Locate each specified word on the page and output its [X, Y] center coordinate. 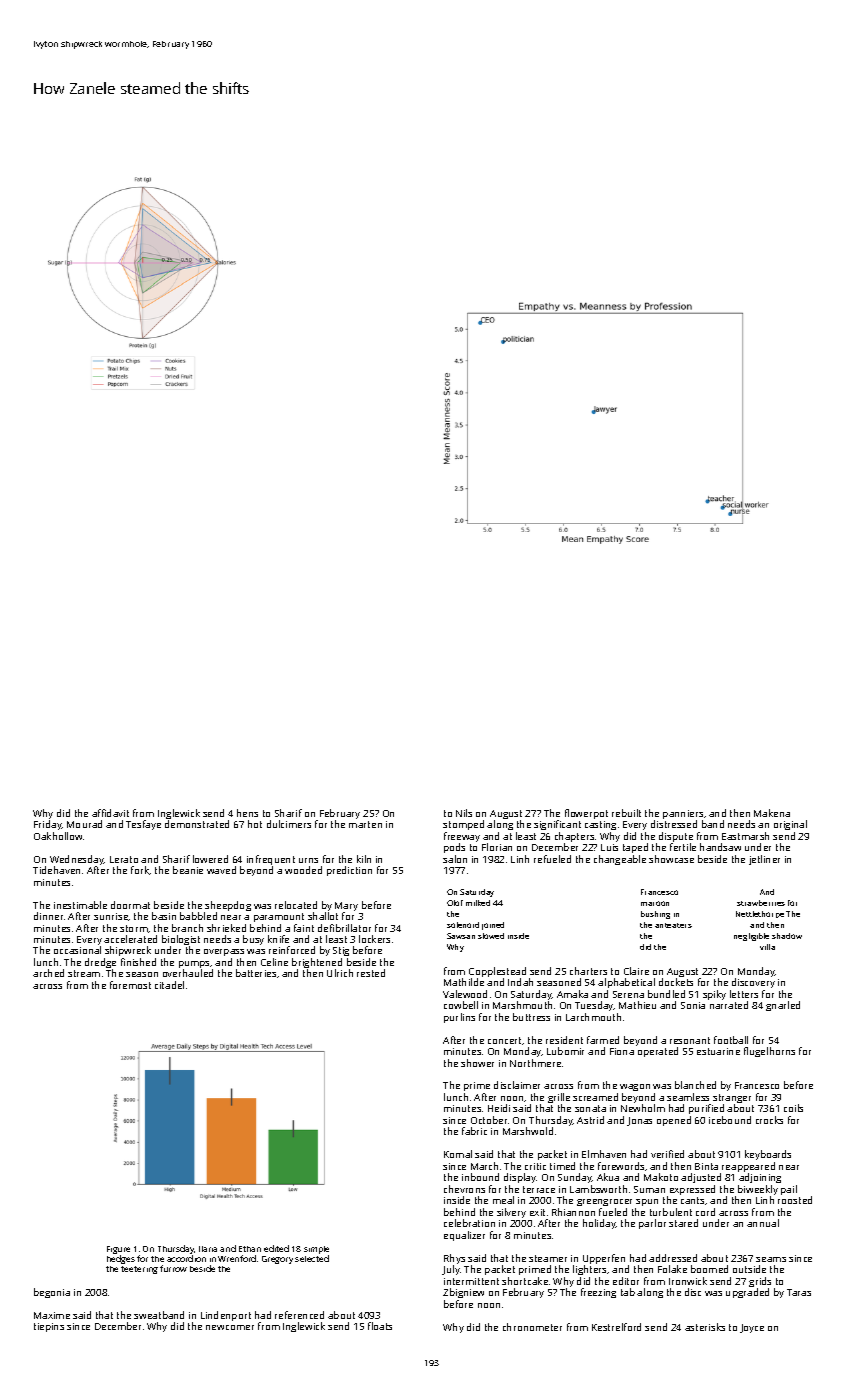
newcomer [230, 1327]
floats [380, 1326]
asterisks [705, 1327]
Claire [636, 971]
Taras [799, 1292]
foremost [130, 985]
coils [793, 1108]
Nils [464, 813]
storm [134, 928]
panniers [683, 814]
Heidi [499, 1108]
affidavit [110, 813]
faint [304, 928]
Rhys [454, 1259]
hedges [121, 1259]
